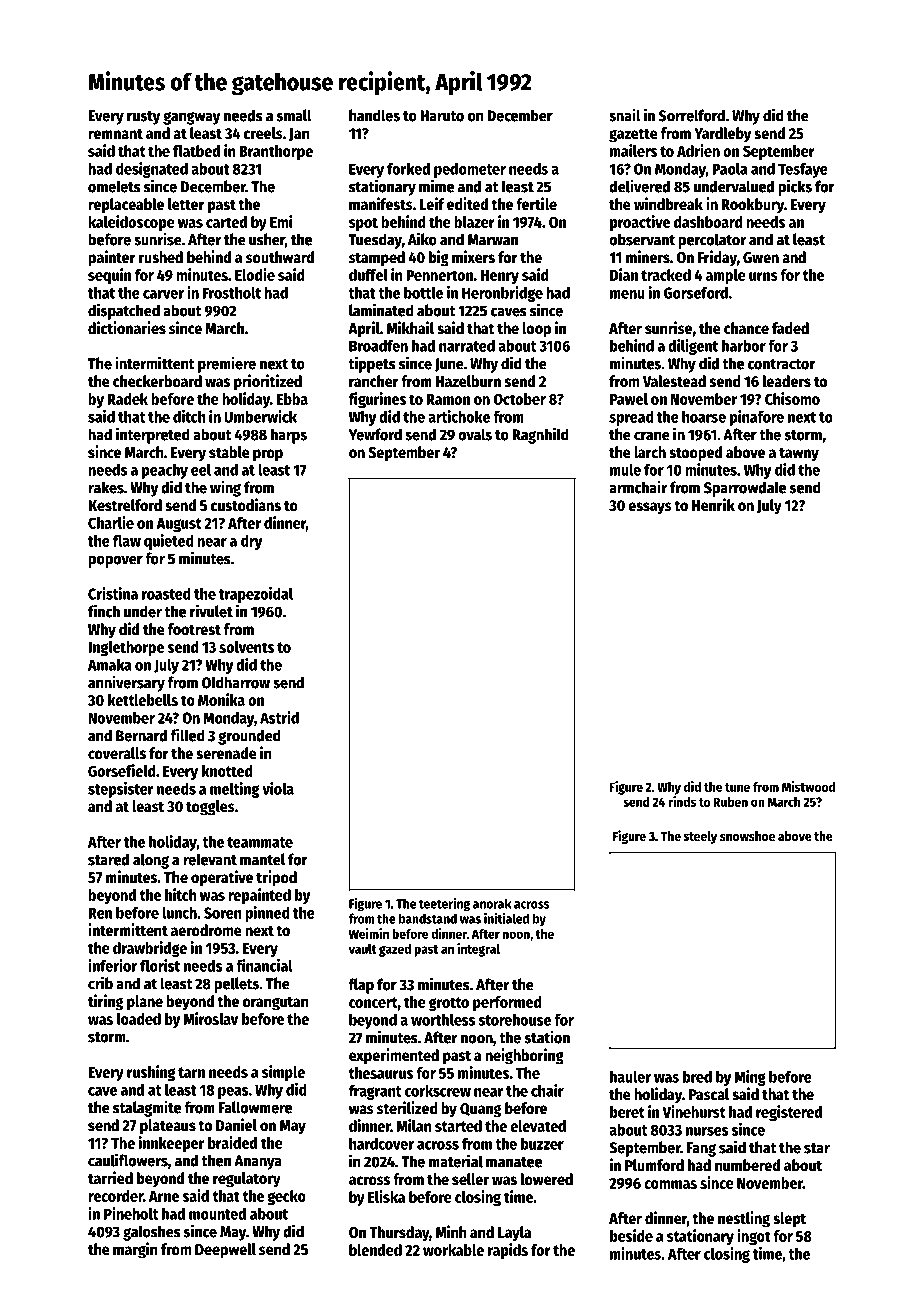  Describe the element at coordinates (125, 505) in the image. I see `Kestrelford` at that location.
